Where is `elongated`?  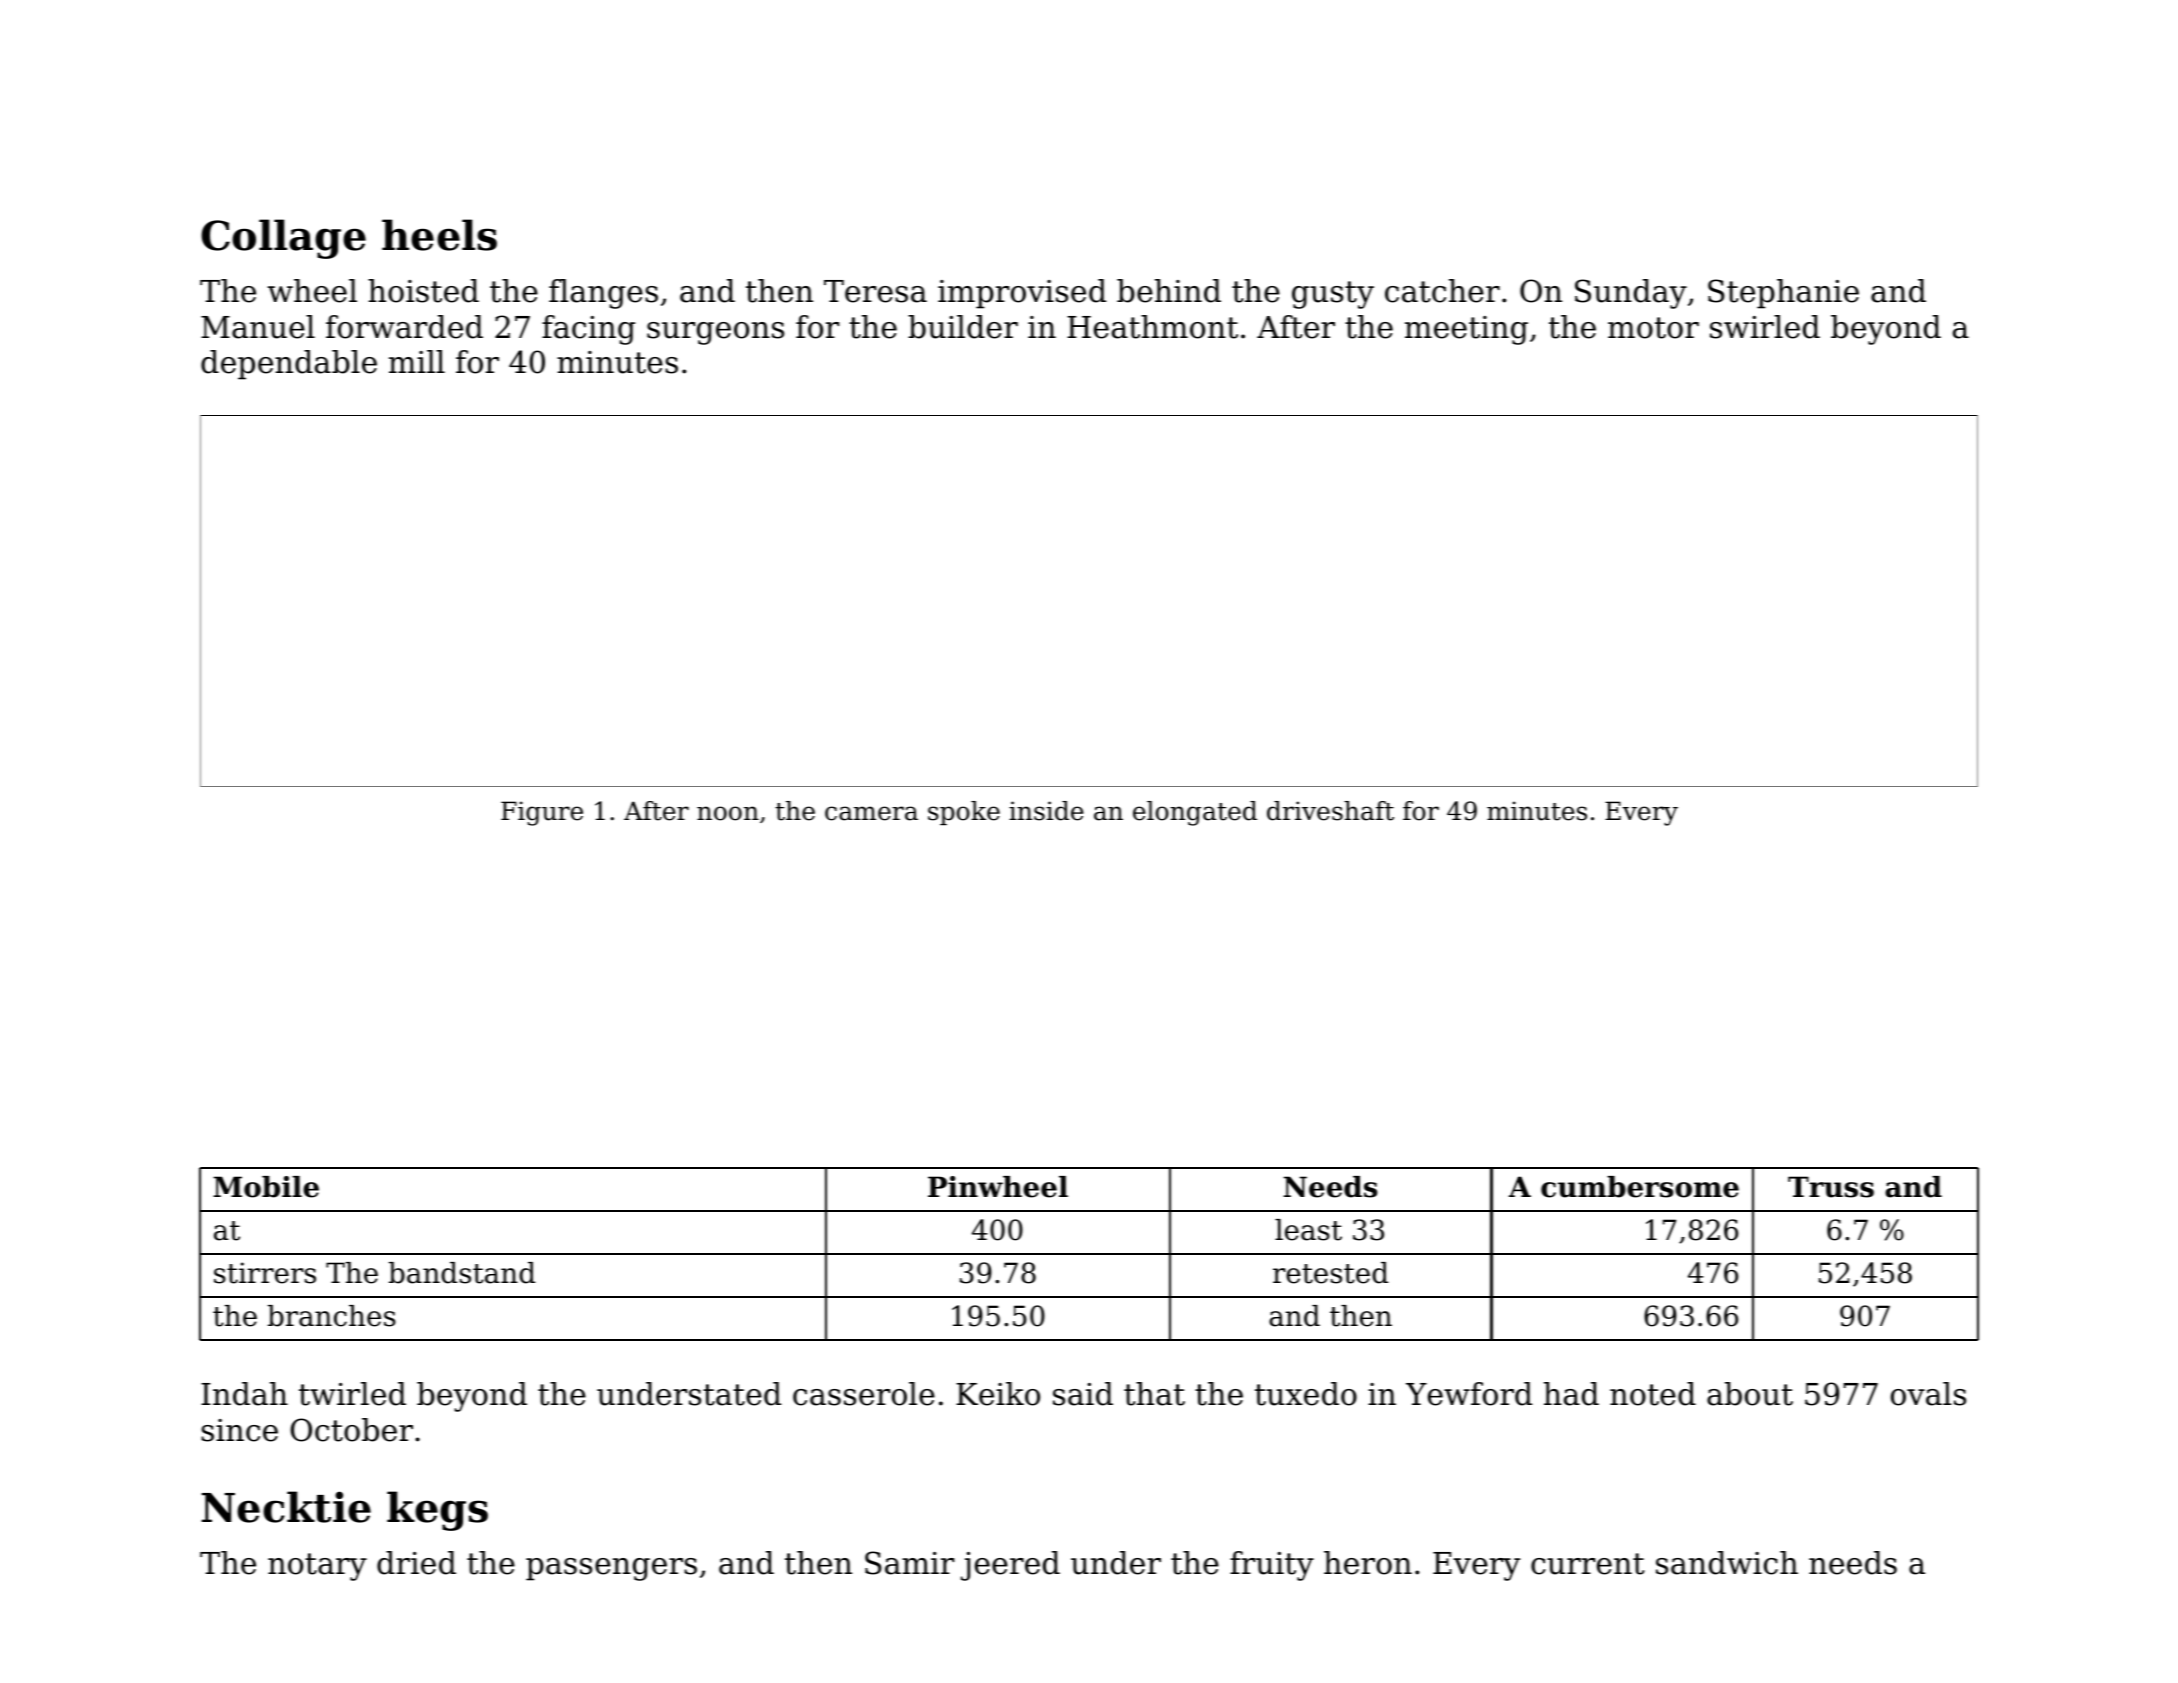
elongated is located at coordinates (1195, 813).
